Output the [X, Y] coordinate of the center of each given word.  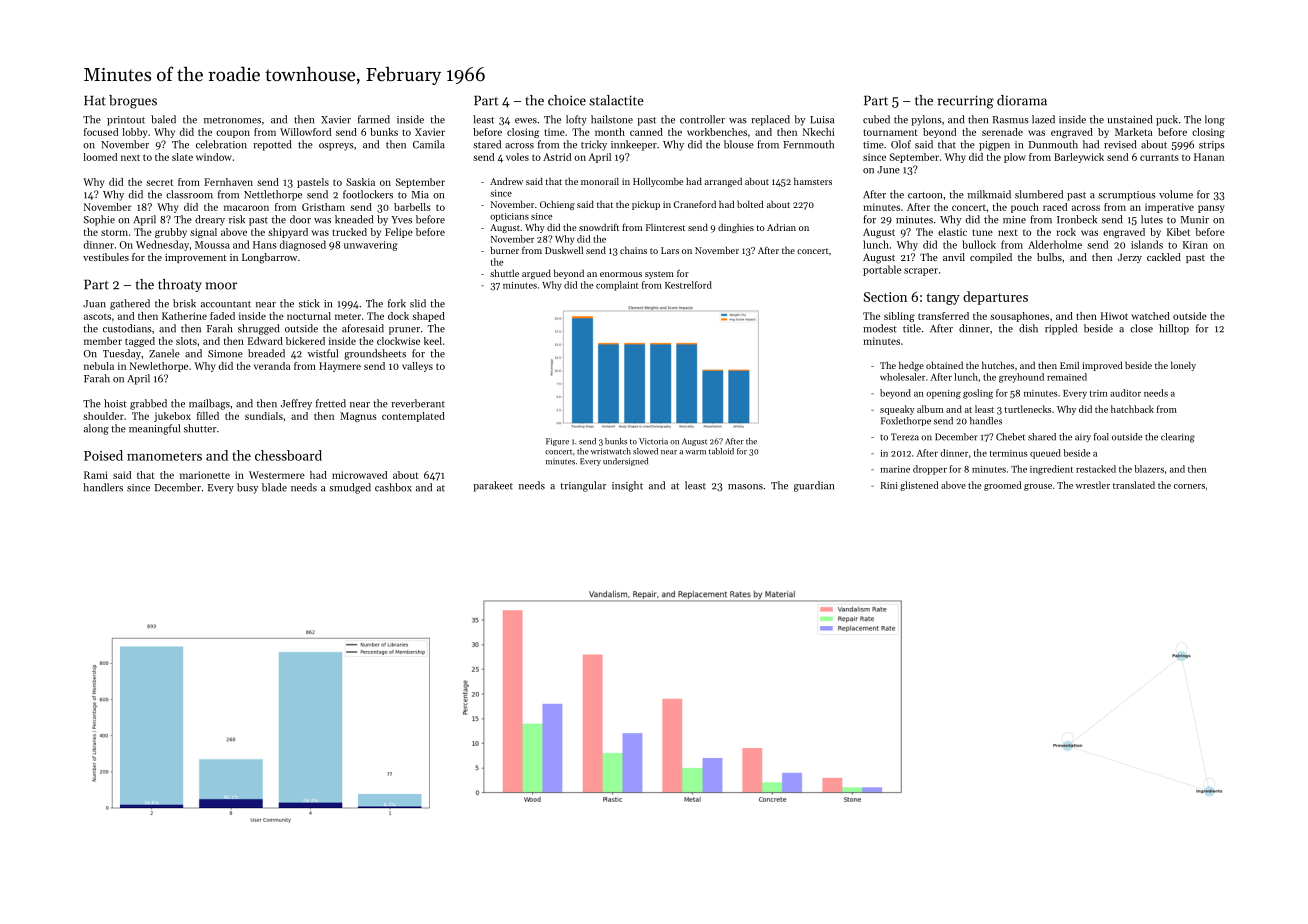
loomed [100, 157]
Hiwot [1114, 316]
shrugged [258, 329]
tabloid [721, 451]
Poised [103, 455]
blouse [739, 144]
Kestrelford [688, 285]
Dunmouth [1053, 144]
